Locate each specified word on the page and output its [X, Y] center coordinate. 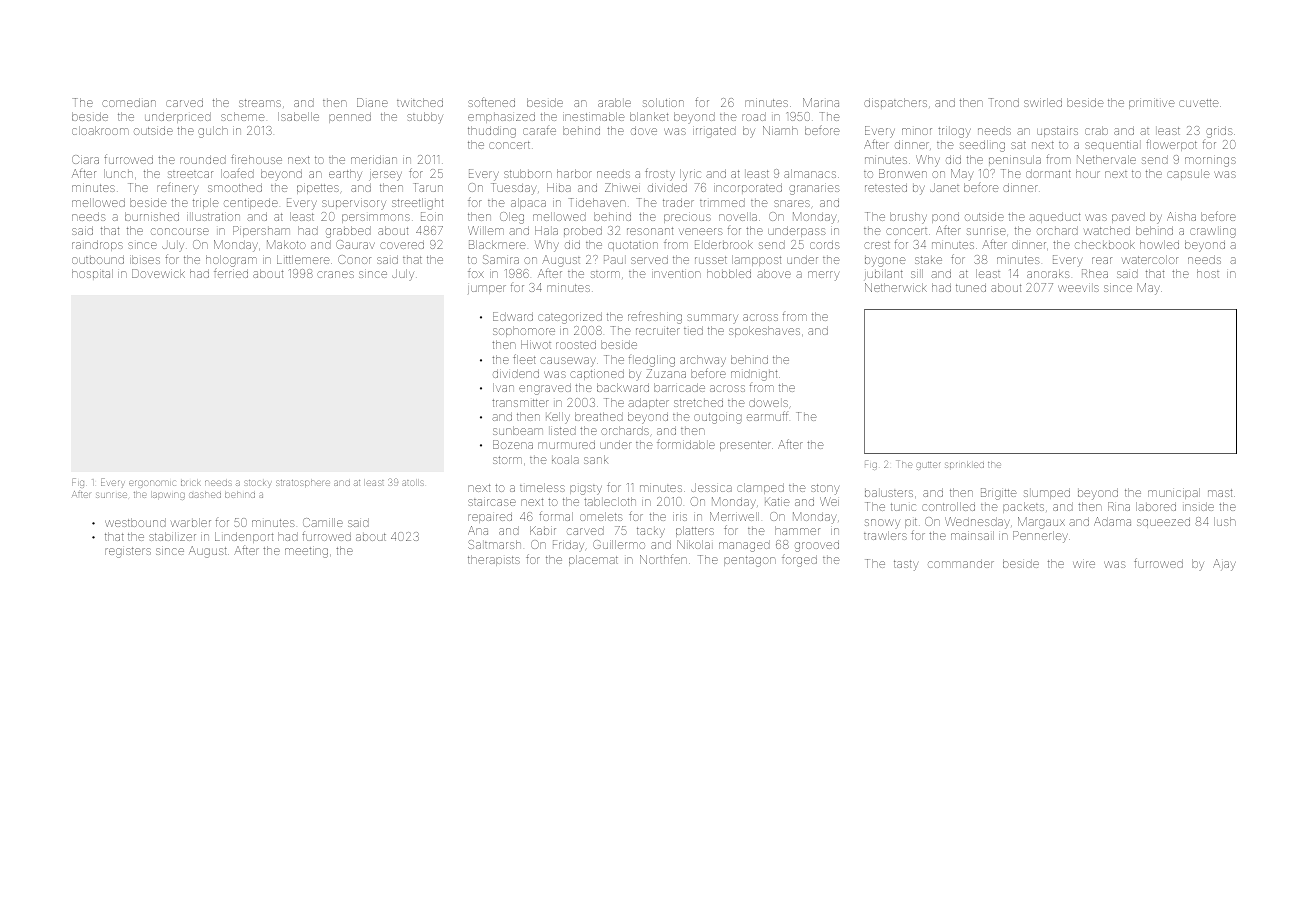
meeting [306, 552]
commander [961, 563]
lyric [690, 175]
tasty [906, 565]
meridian [374, 159]
